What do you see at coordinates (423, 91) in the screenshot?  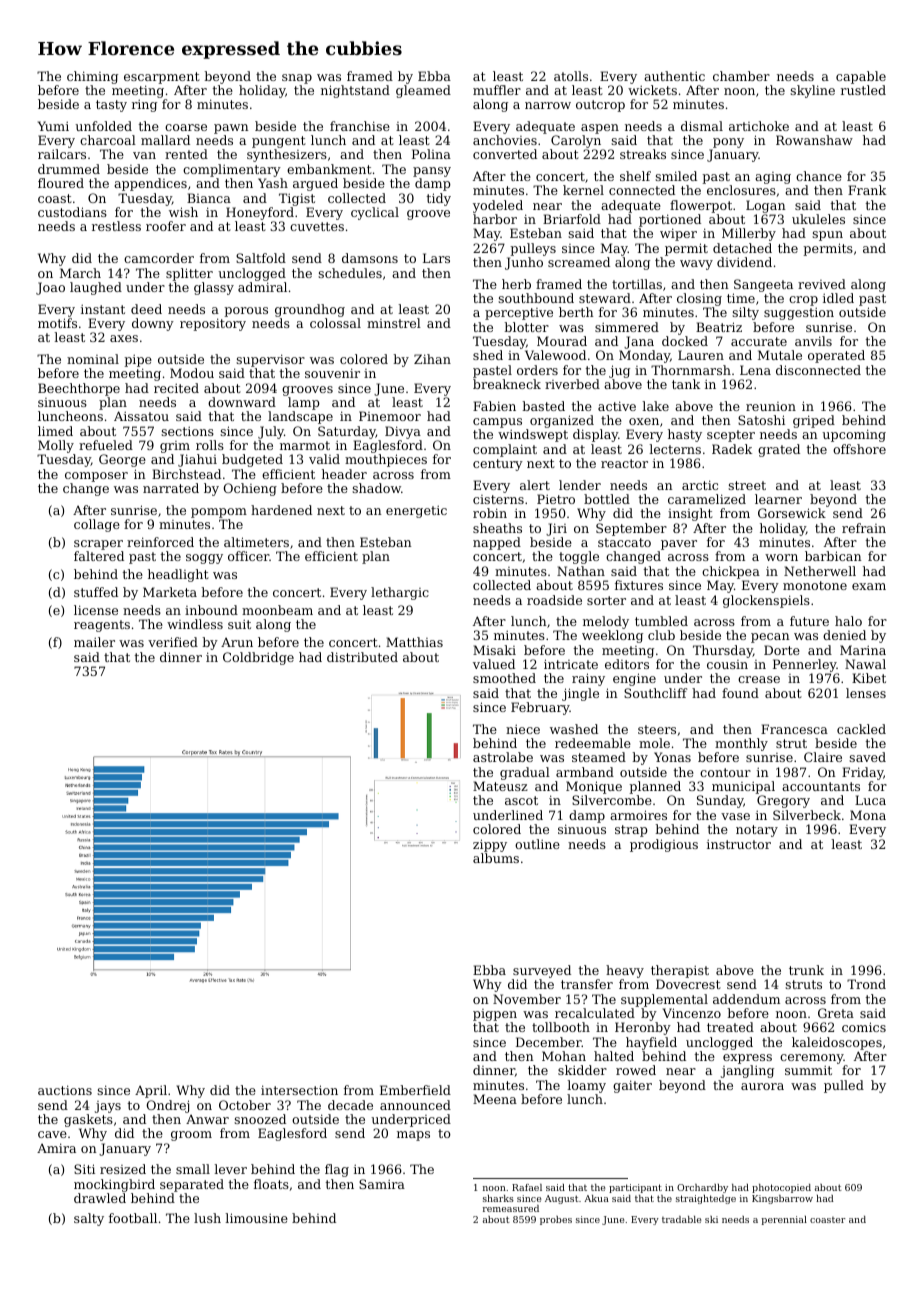 I see `gleamed` at bounding box center [423, 91].
